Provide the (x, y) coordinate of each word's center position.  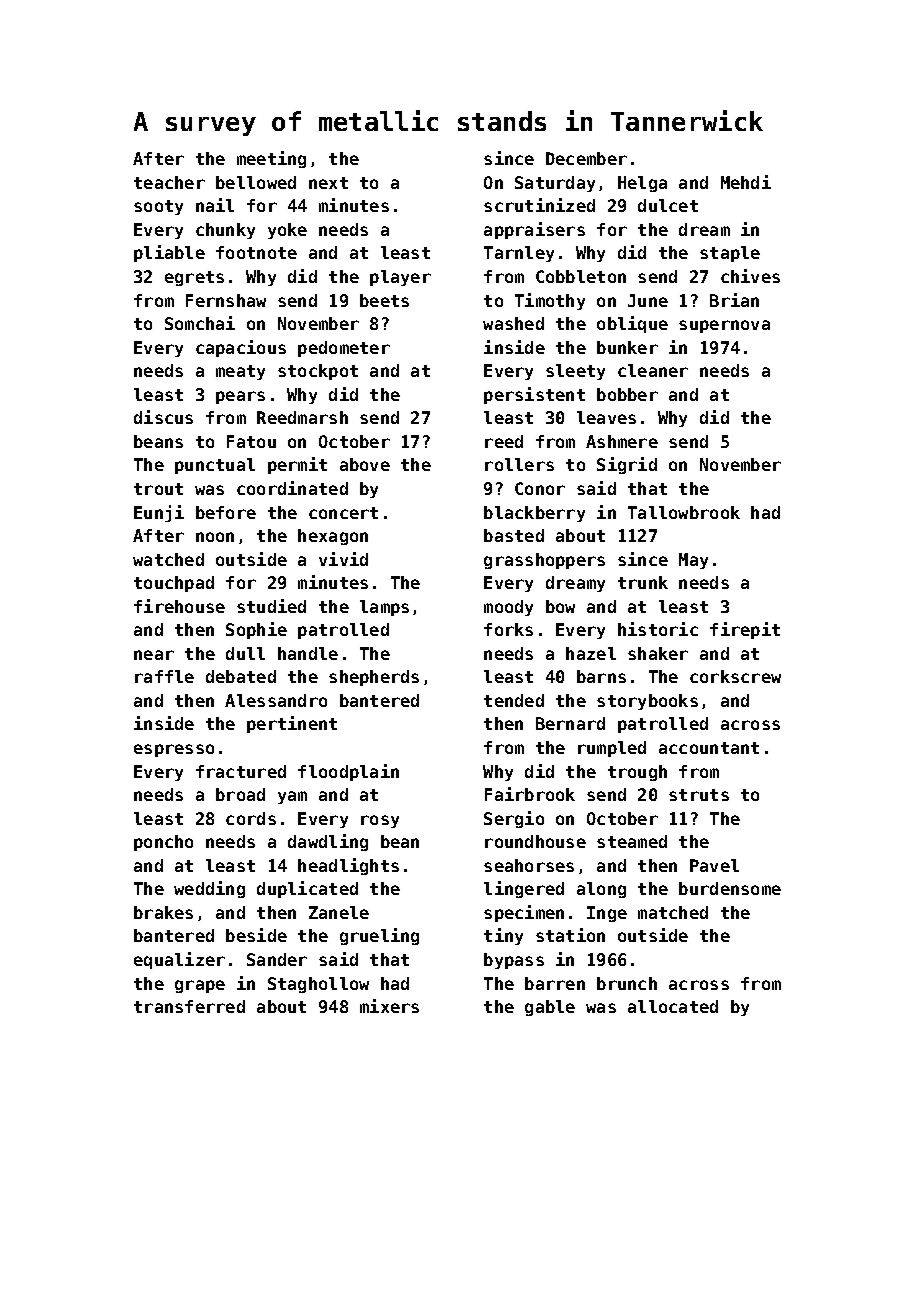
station (570, 935)
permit (297, 465)
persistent (534, 395)
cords (251, 818)
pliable (169, 253)
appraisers (534, 230)
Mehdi (746, 182)
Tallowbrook (684, 512)
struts (699, 795)
